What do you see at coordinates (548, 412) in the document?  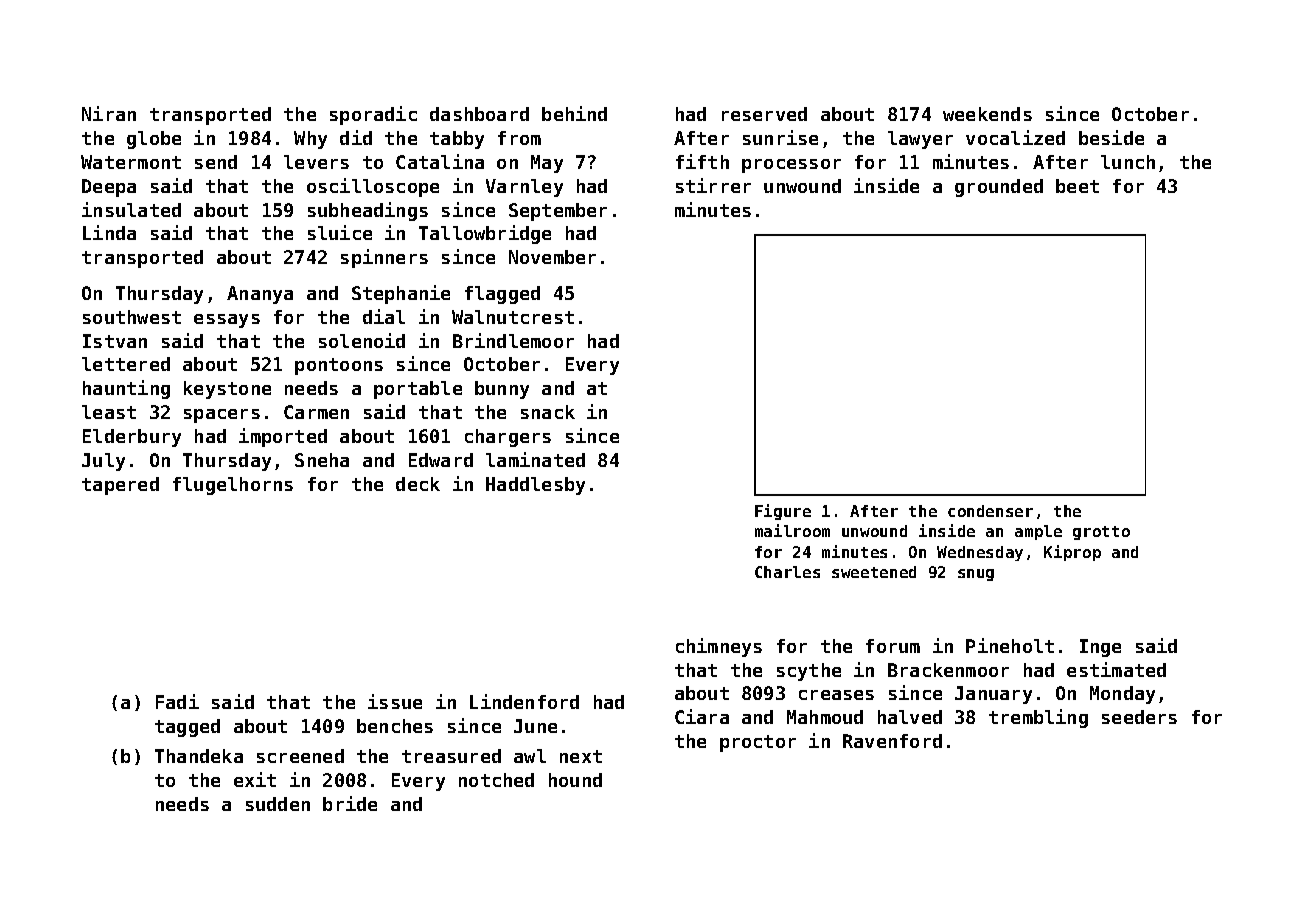 I see `snack` at bounding box center [548, 412].
